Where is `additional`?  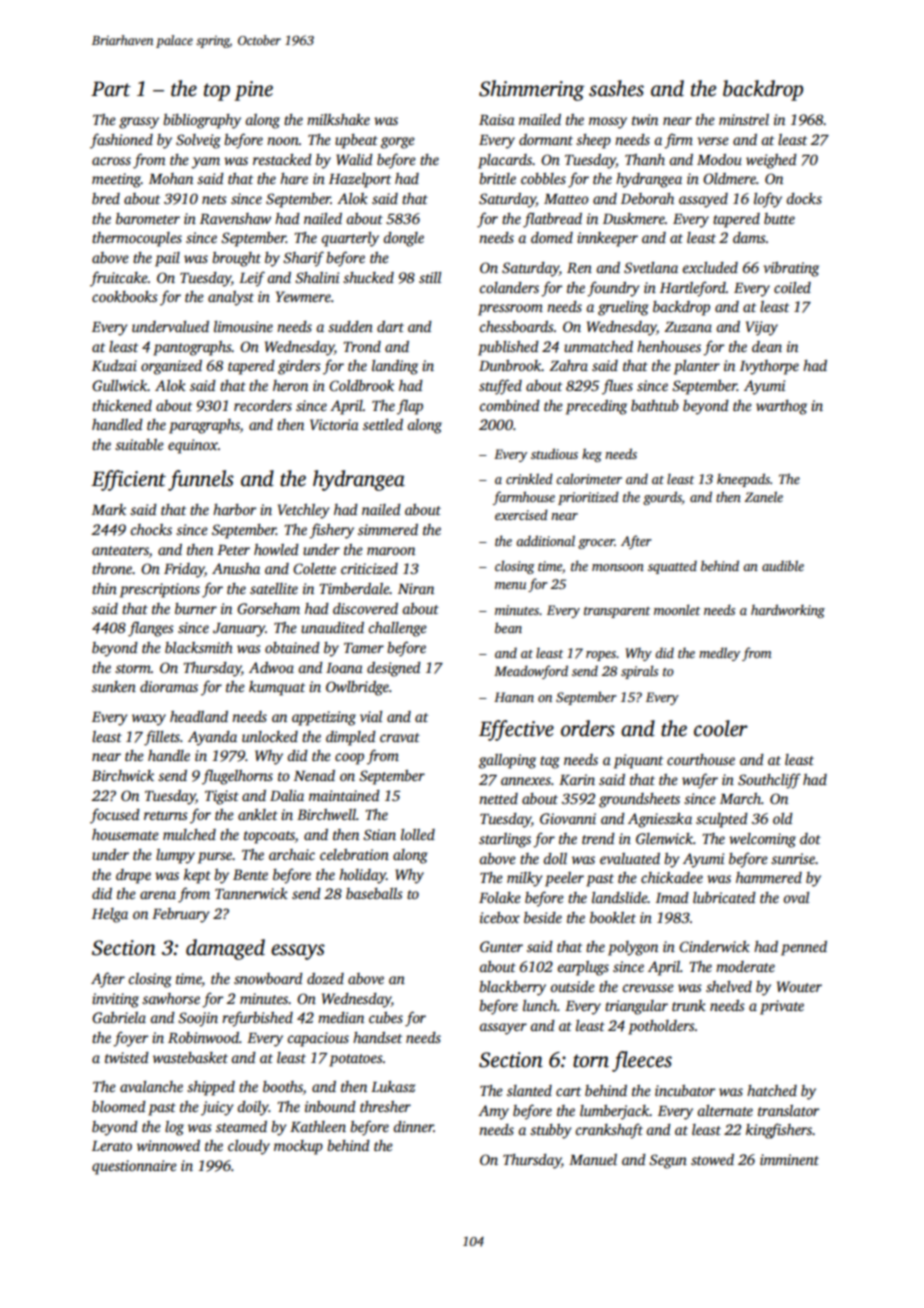 additional is located at coordinates (545, 540).
